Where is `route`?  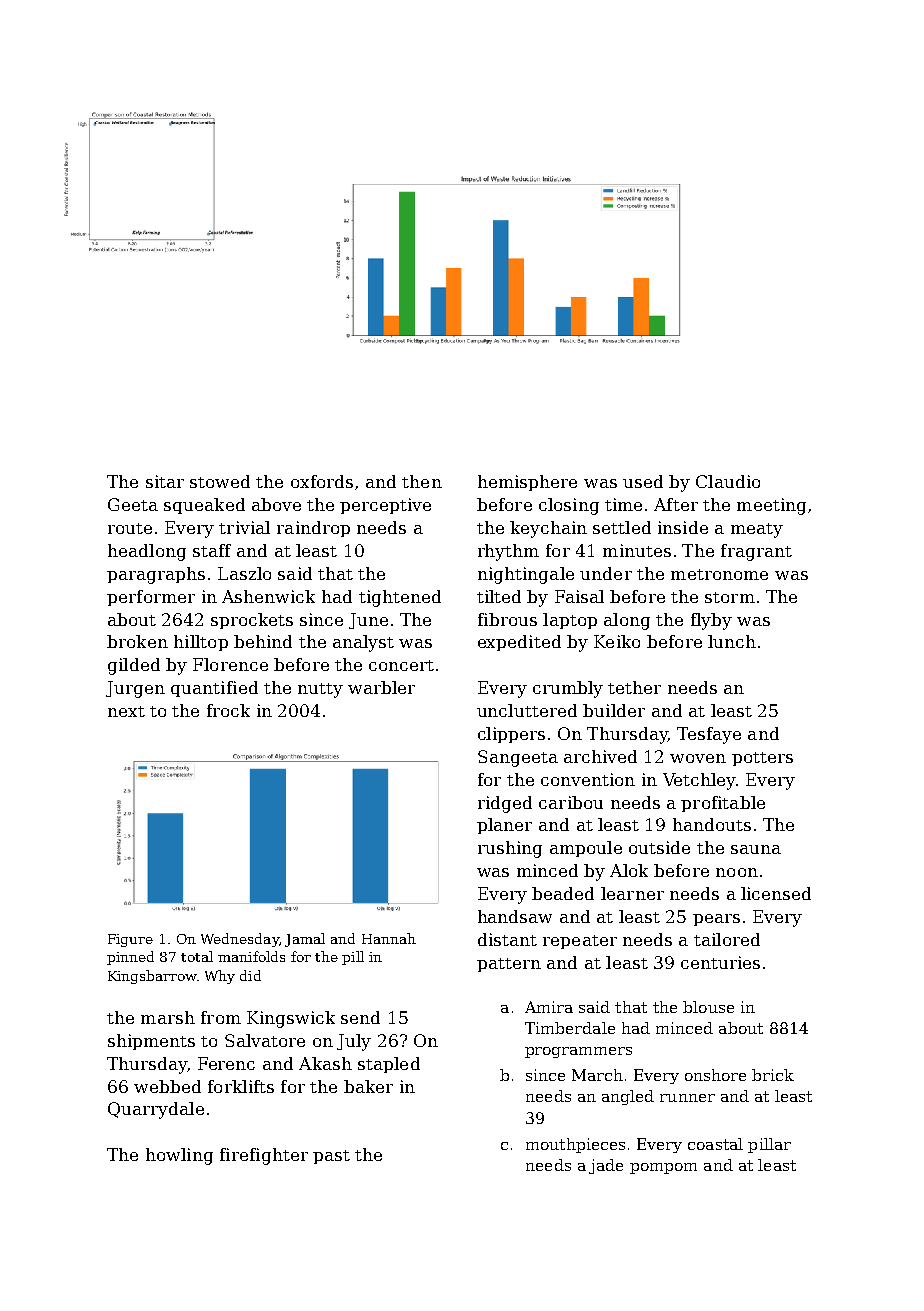 route is located at coordinates (130, 528).
